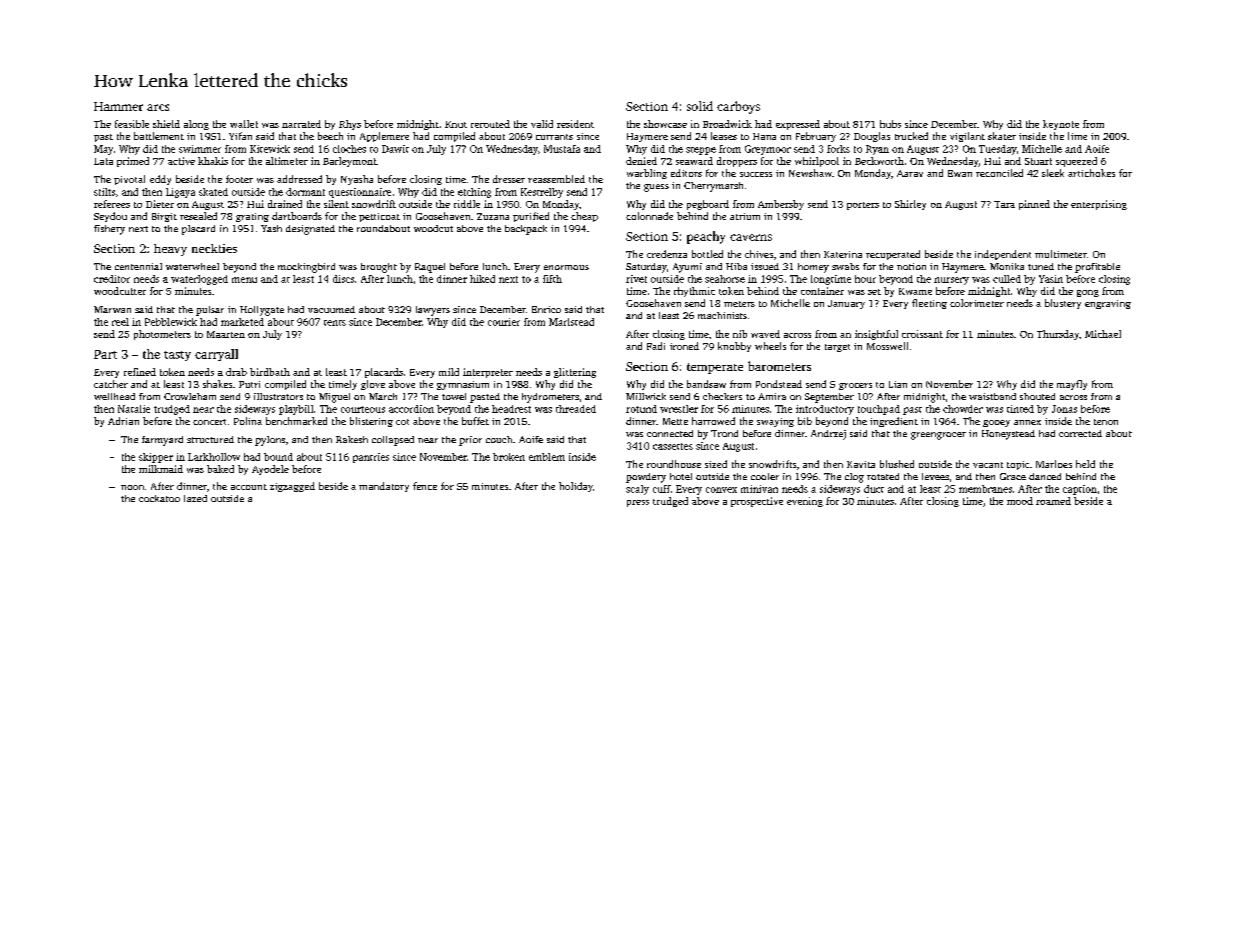 Image resolution: width=1233 pixels, height=952 pixels. I want to click on chowder, so click(963, 409).
